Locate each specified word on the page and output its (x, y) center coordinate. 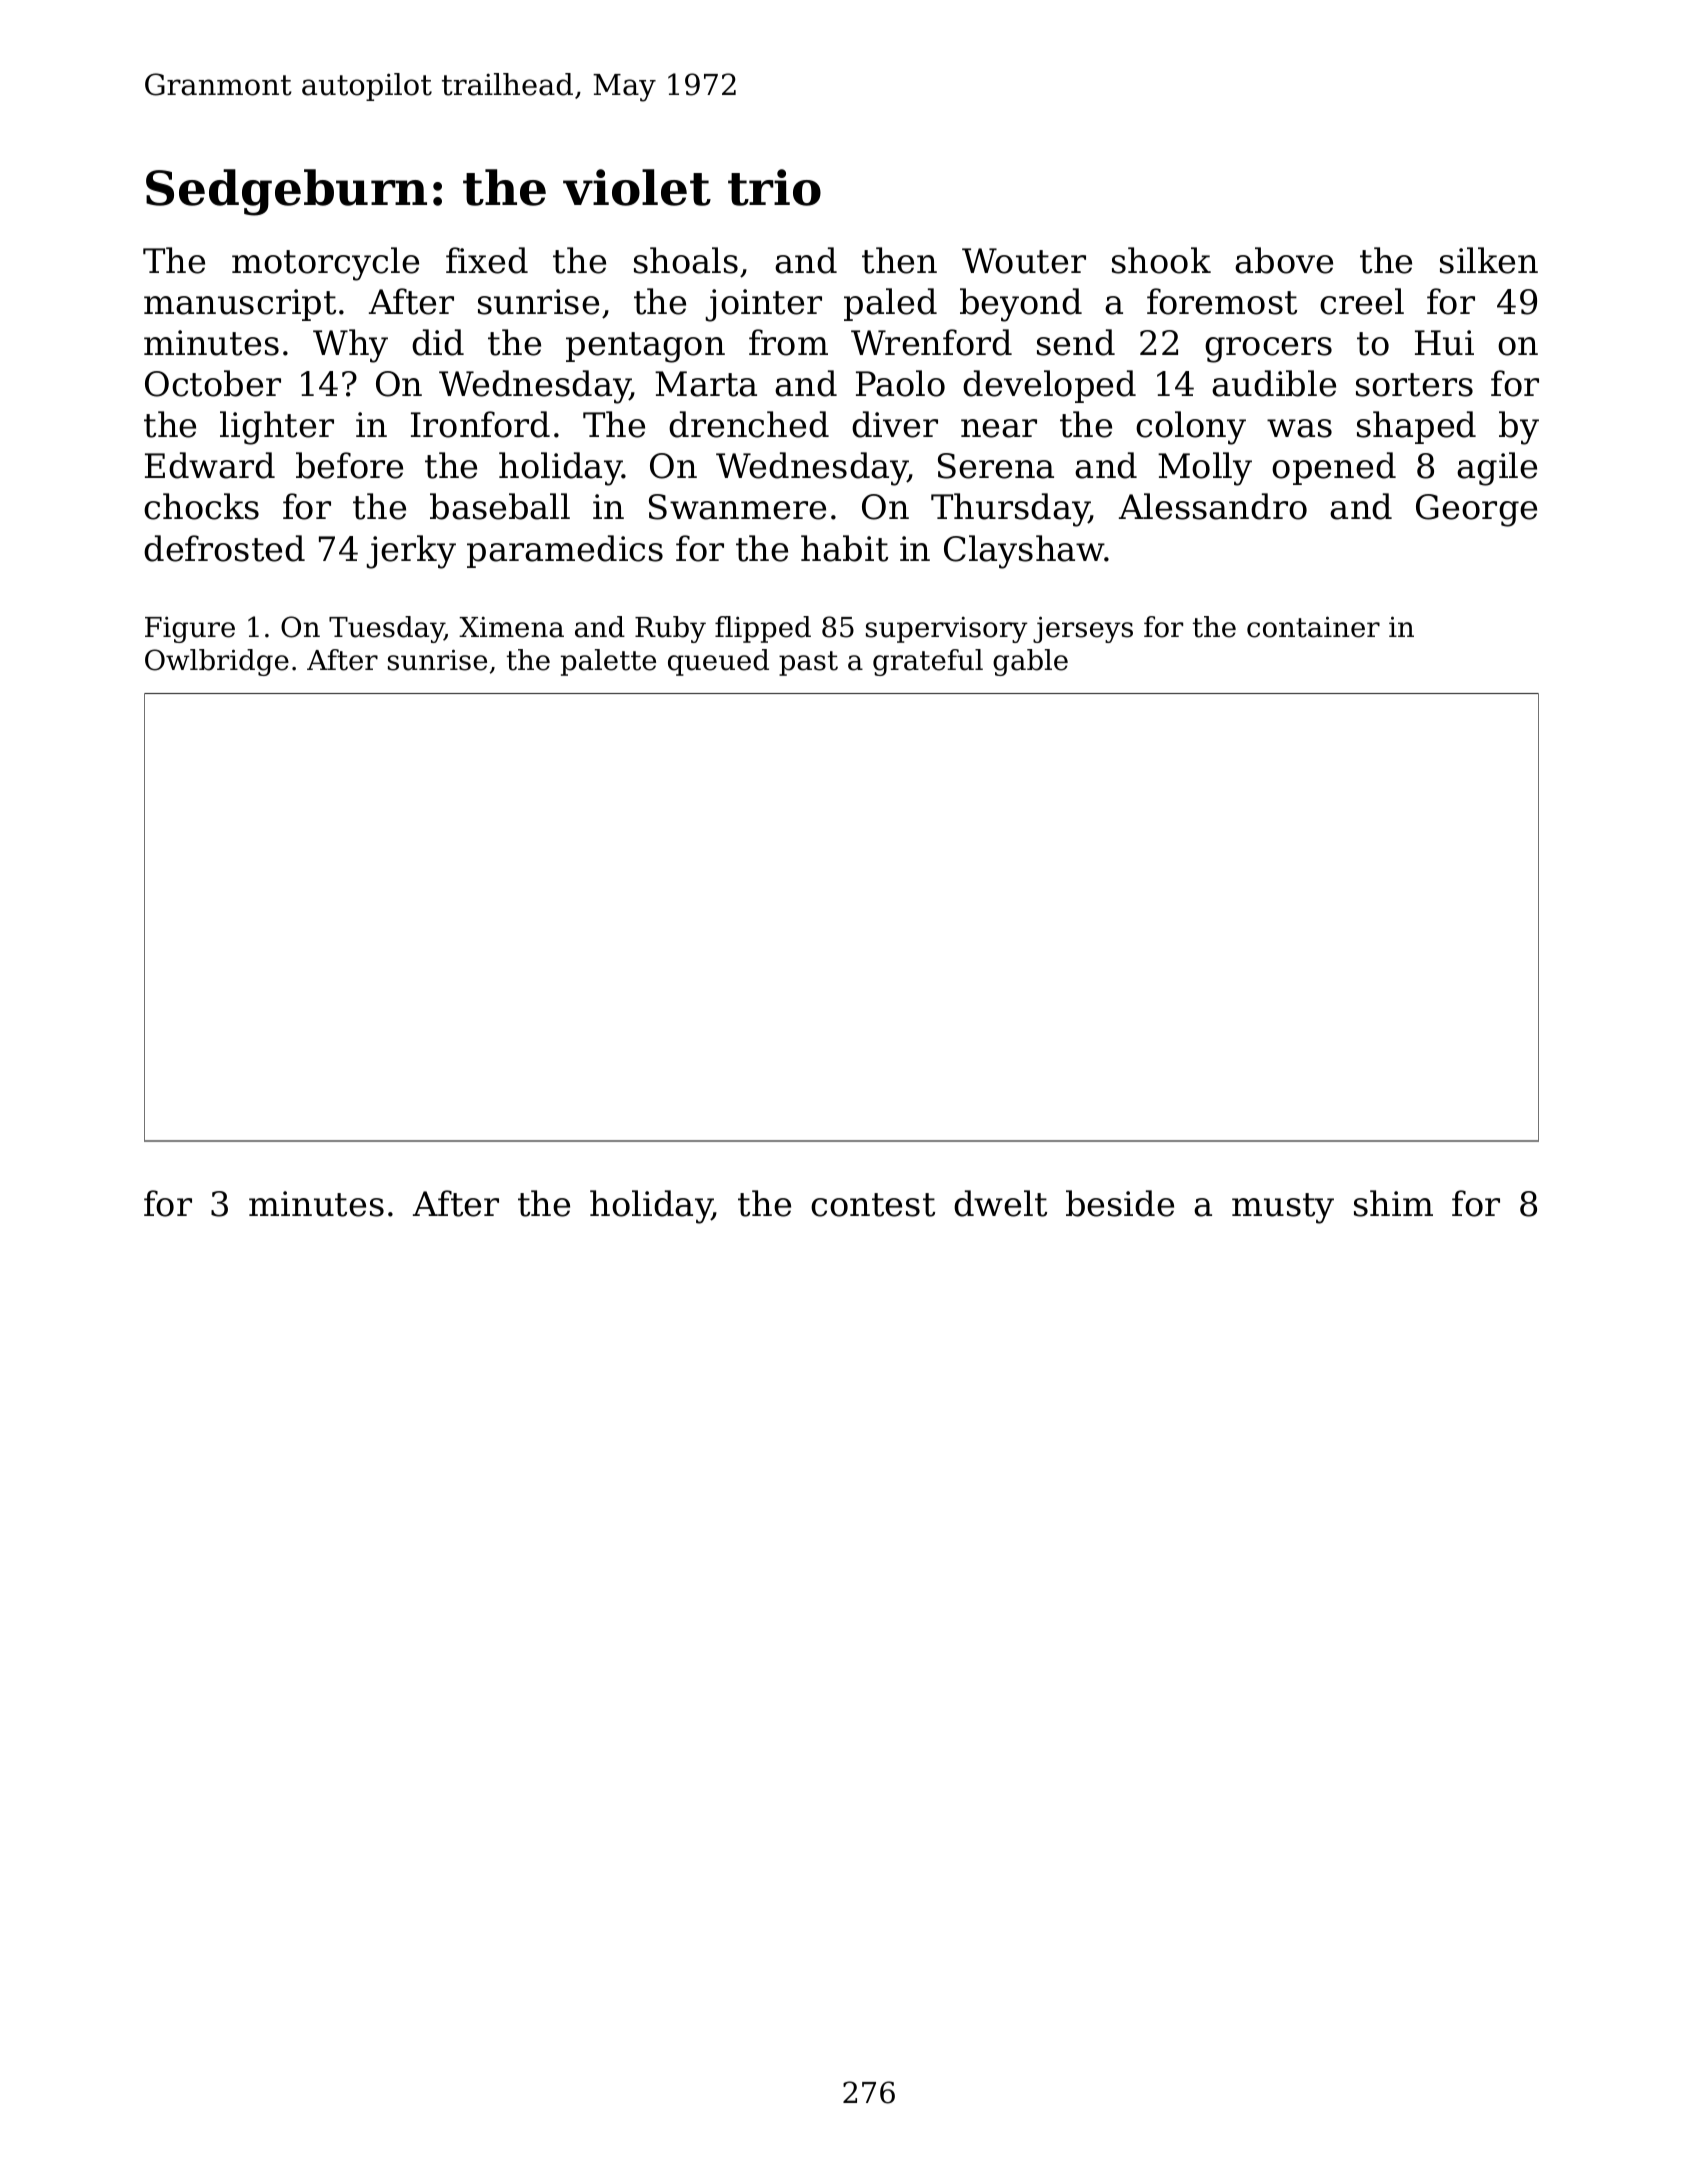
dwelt (1000, 1203)
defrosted (224, 548)
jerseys (1083, 629)
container (1313, 627)
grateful (928, 662)
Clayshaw (1024, 552)
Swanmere (737, 507)
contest (873, 1205)
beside (1120, 1203)
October (213, 383)
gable (1030, 662)
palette (608, 662)
